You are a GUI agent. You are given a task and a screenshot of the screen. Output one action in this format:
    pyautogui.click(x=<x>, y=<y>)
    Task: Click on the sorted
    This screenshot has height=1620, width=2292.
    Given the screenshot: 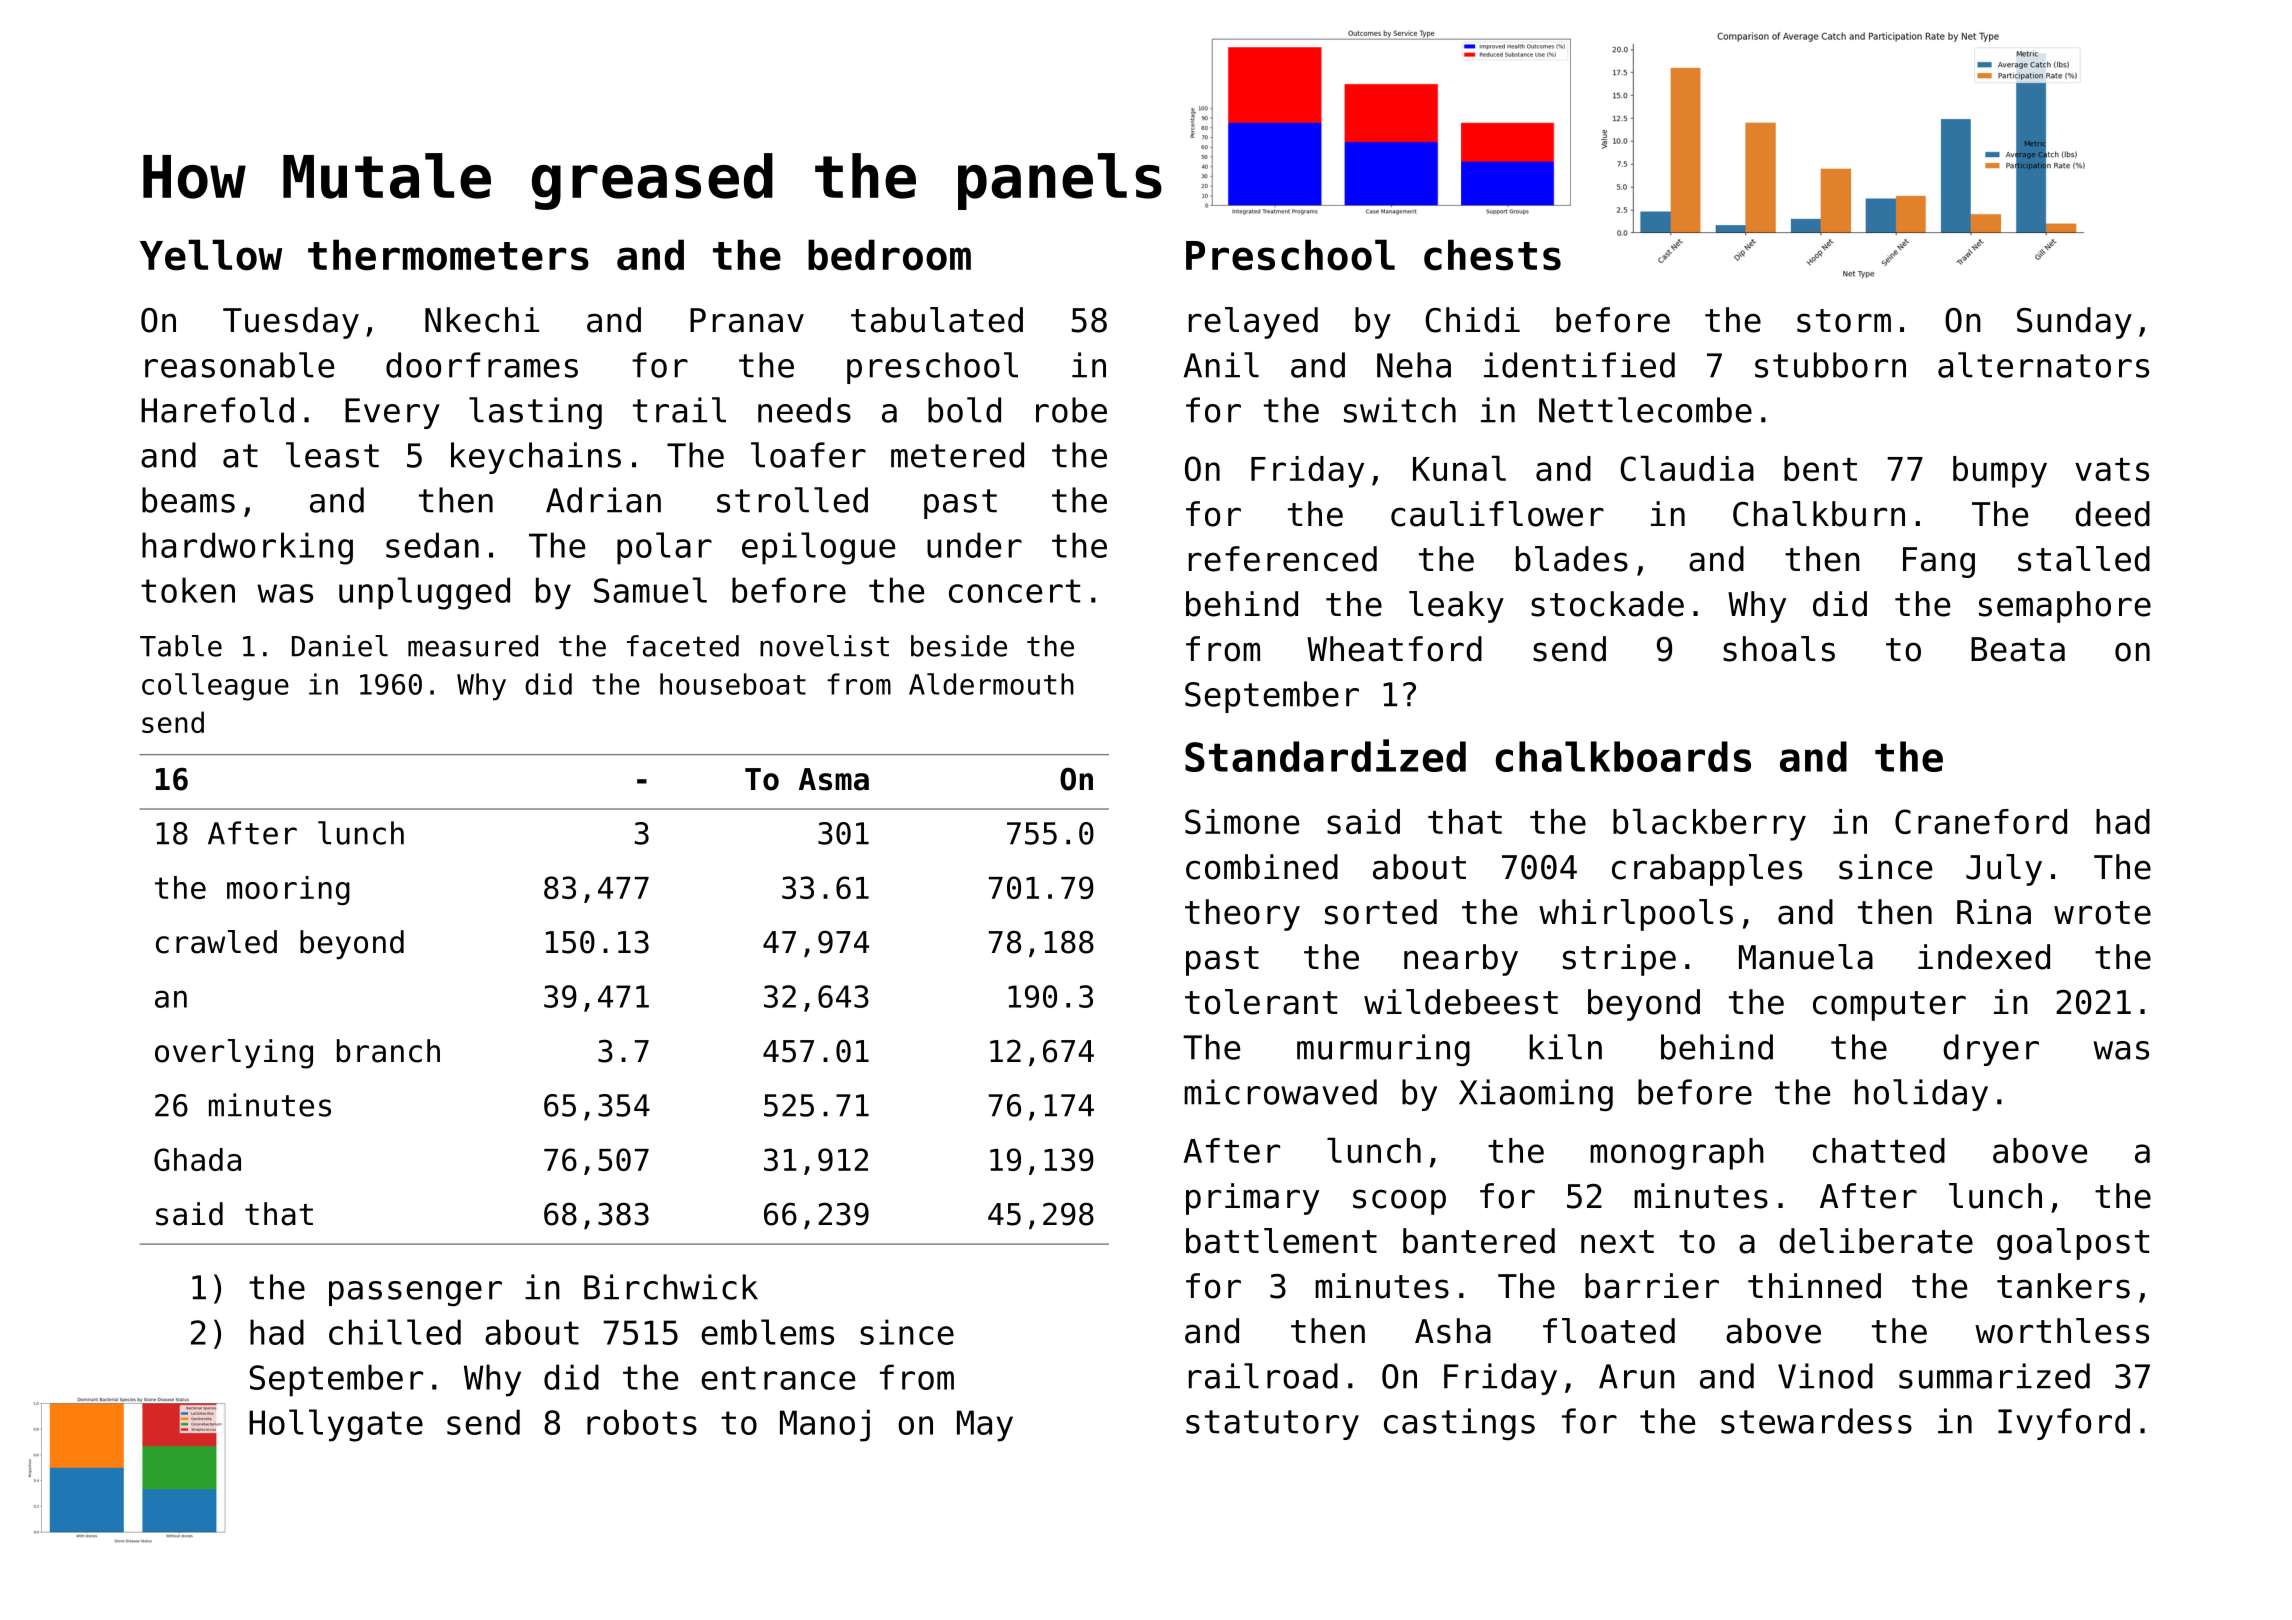 What is the action you would take?
    pyautogui.click(x=1381, y=912)
